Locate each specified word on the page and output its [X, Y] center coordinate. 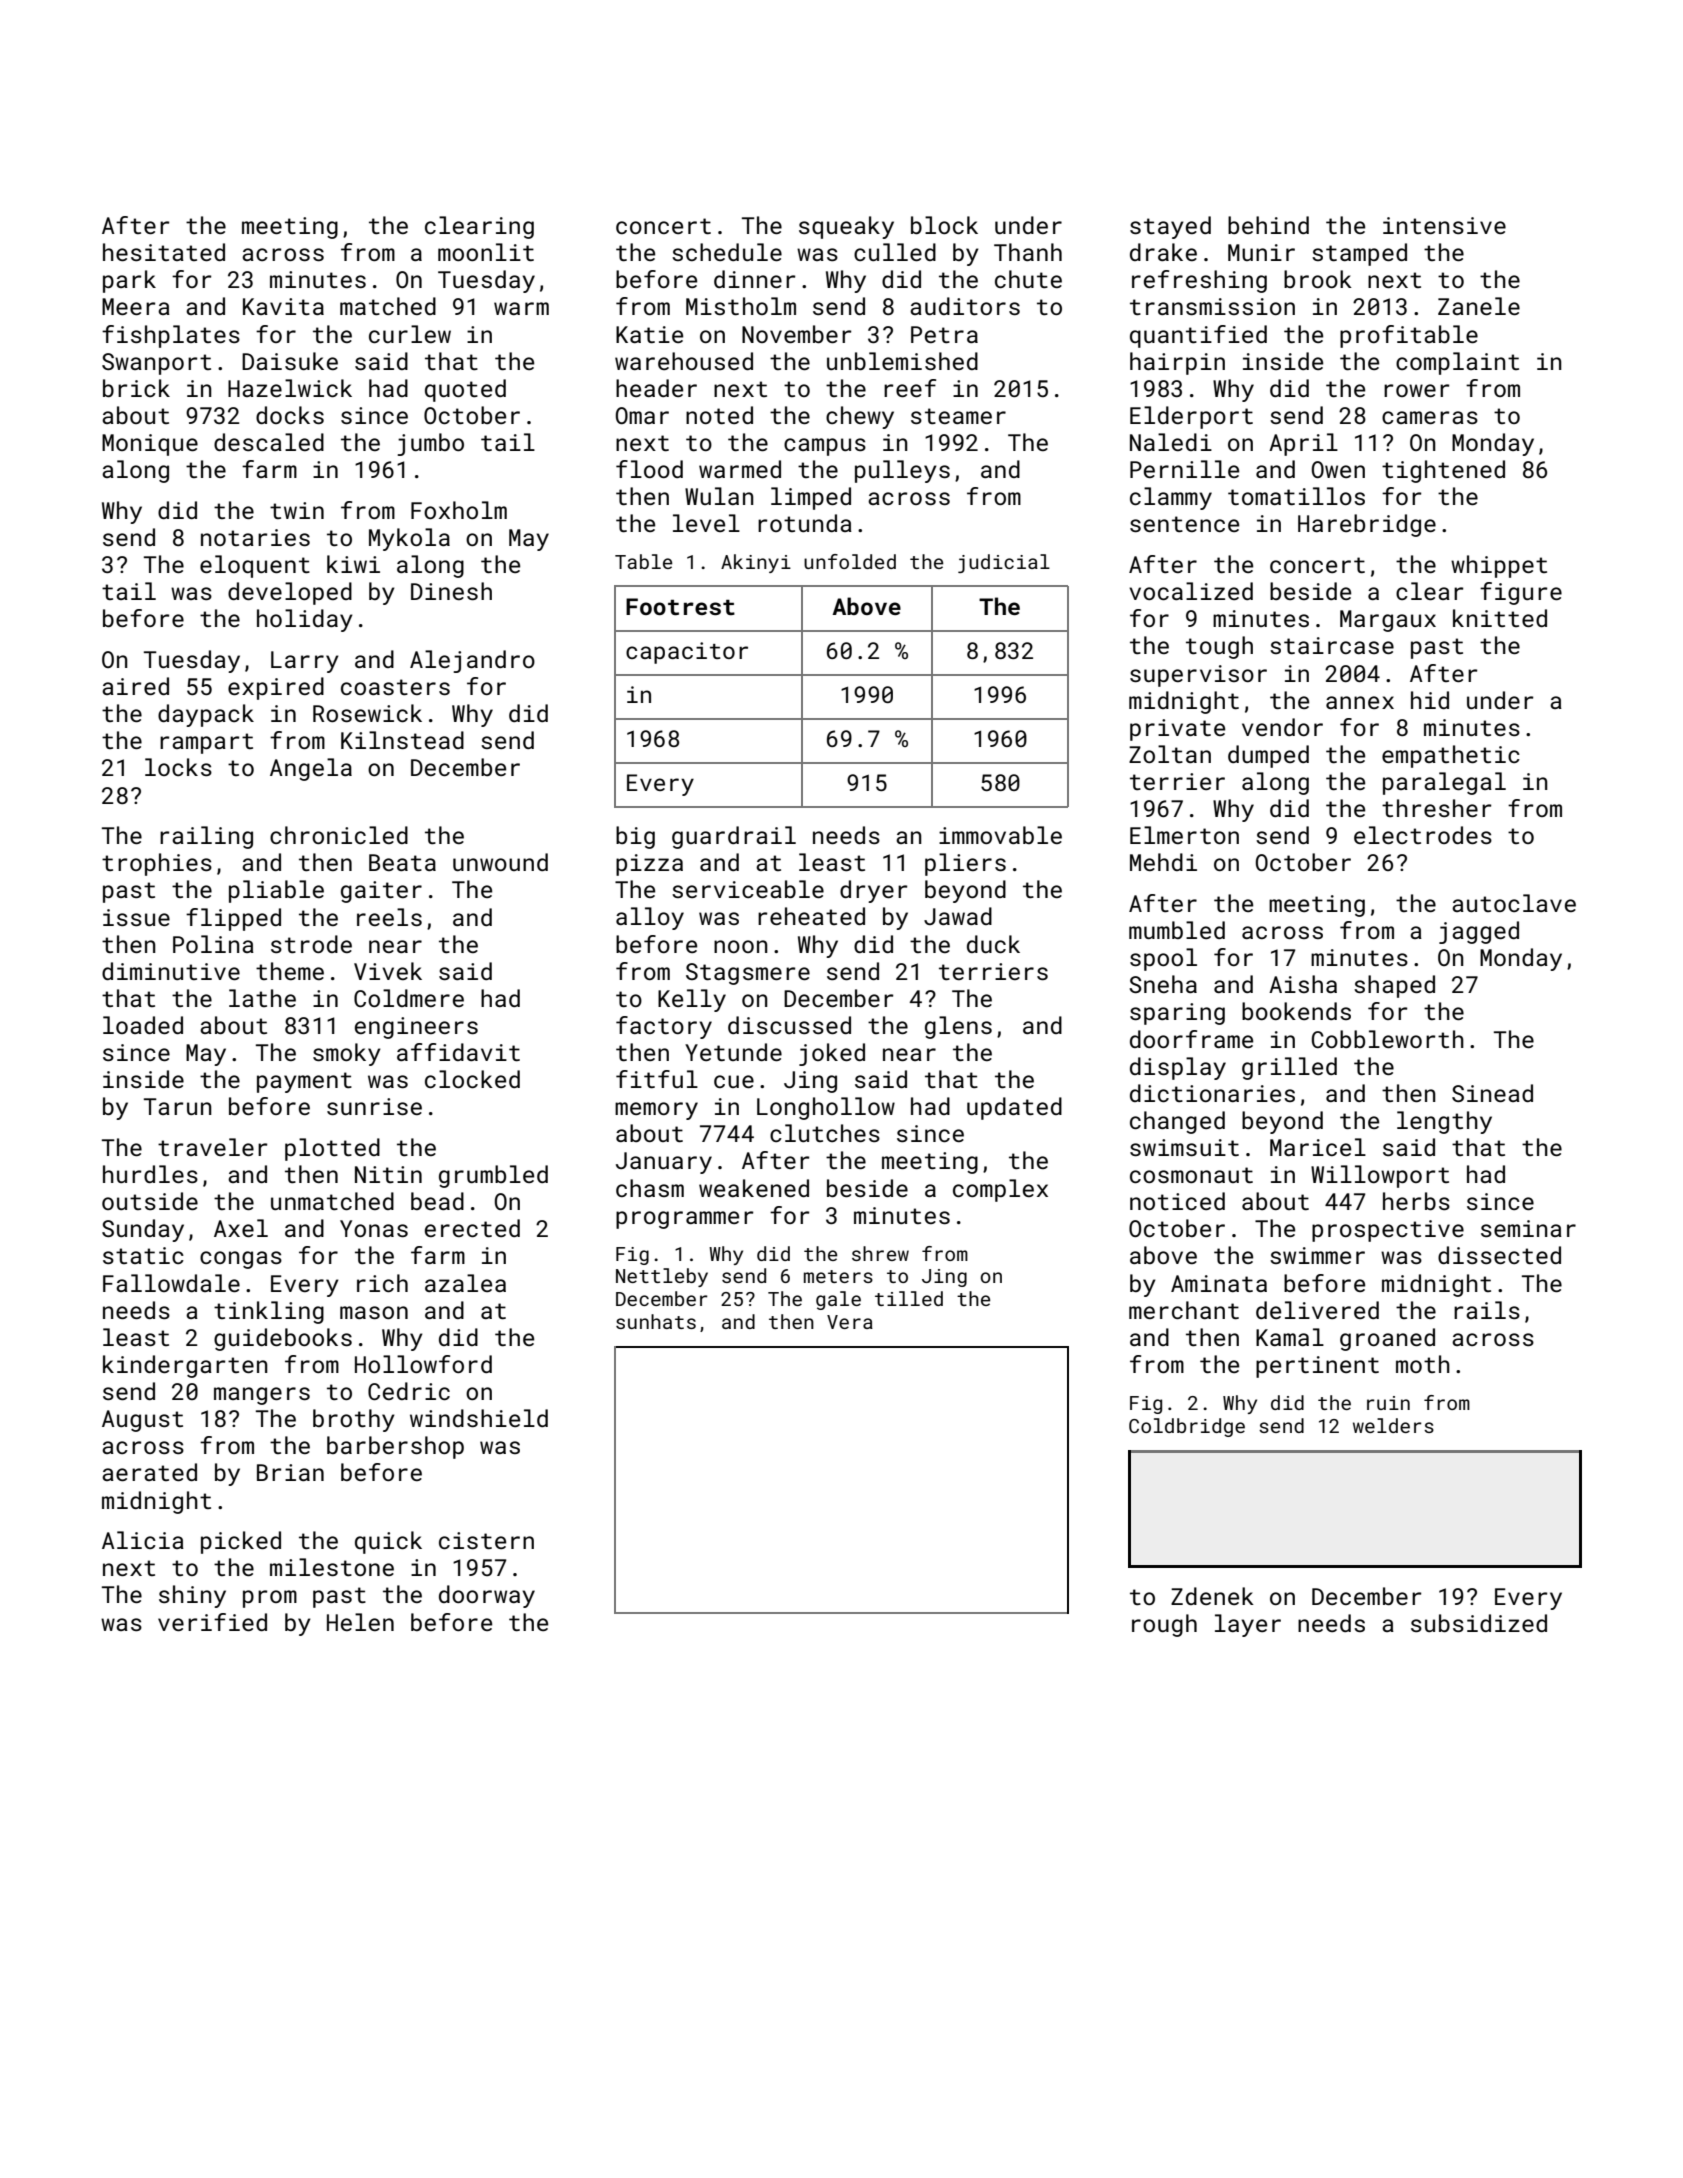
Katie [649, 334]
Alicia [143, 1540]
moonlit [486, 252]
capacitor [687, 653]
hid [1430, 700]
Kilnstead [402, 740]
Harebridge [1367, 525]
